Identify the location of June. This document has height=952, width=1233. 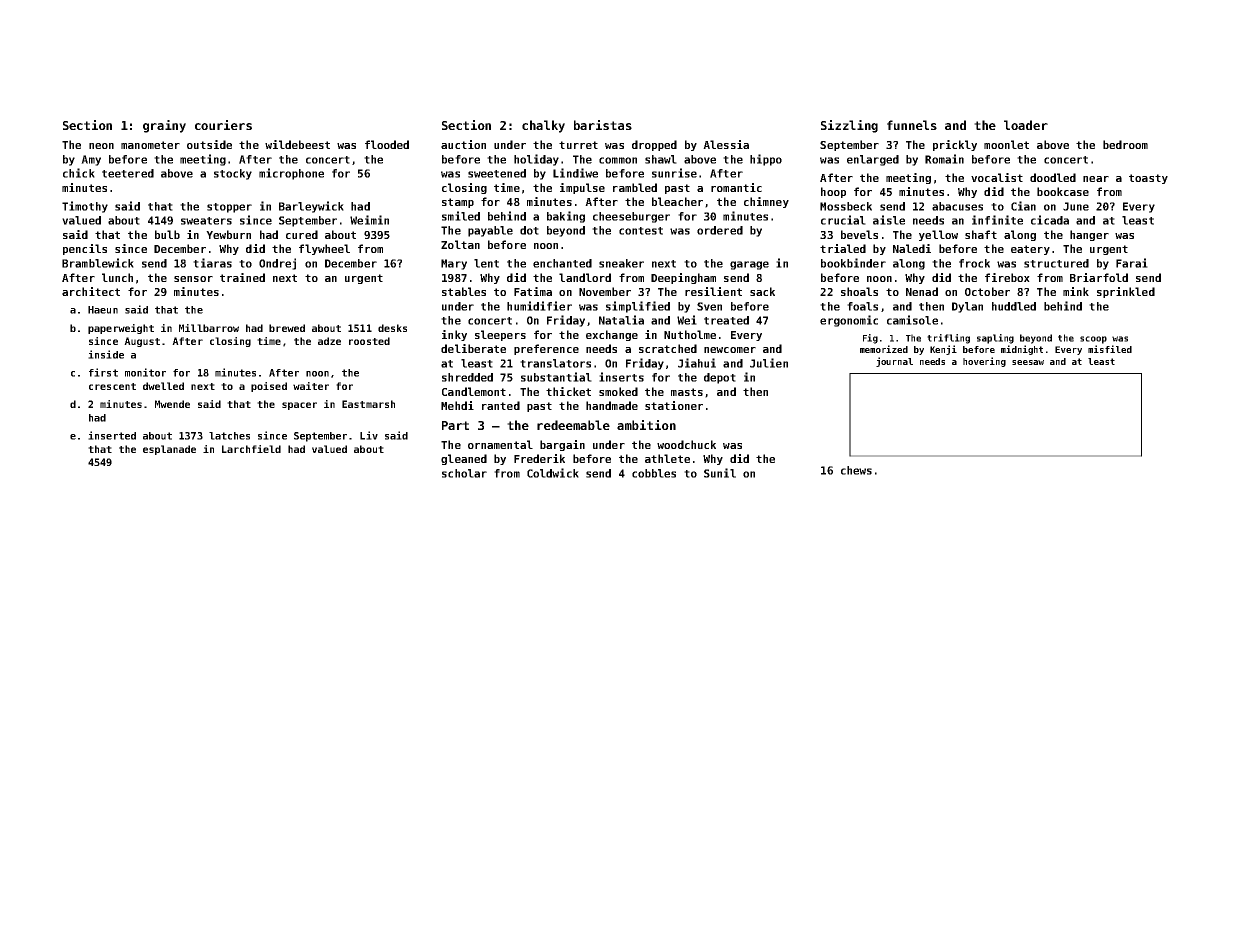
(1076, 206).
